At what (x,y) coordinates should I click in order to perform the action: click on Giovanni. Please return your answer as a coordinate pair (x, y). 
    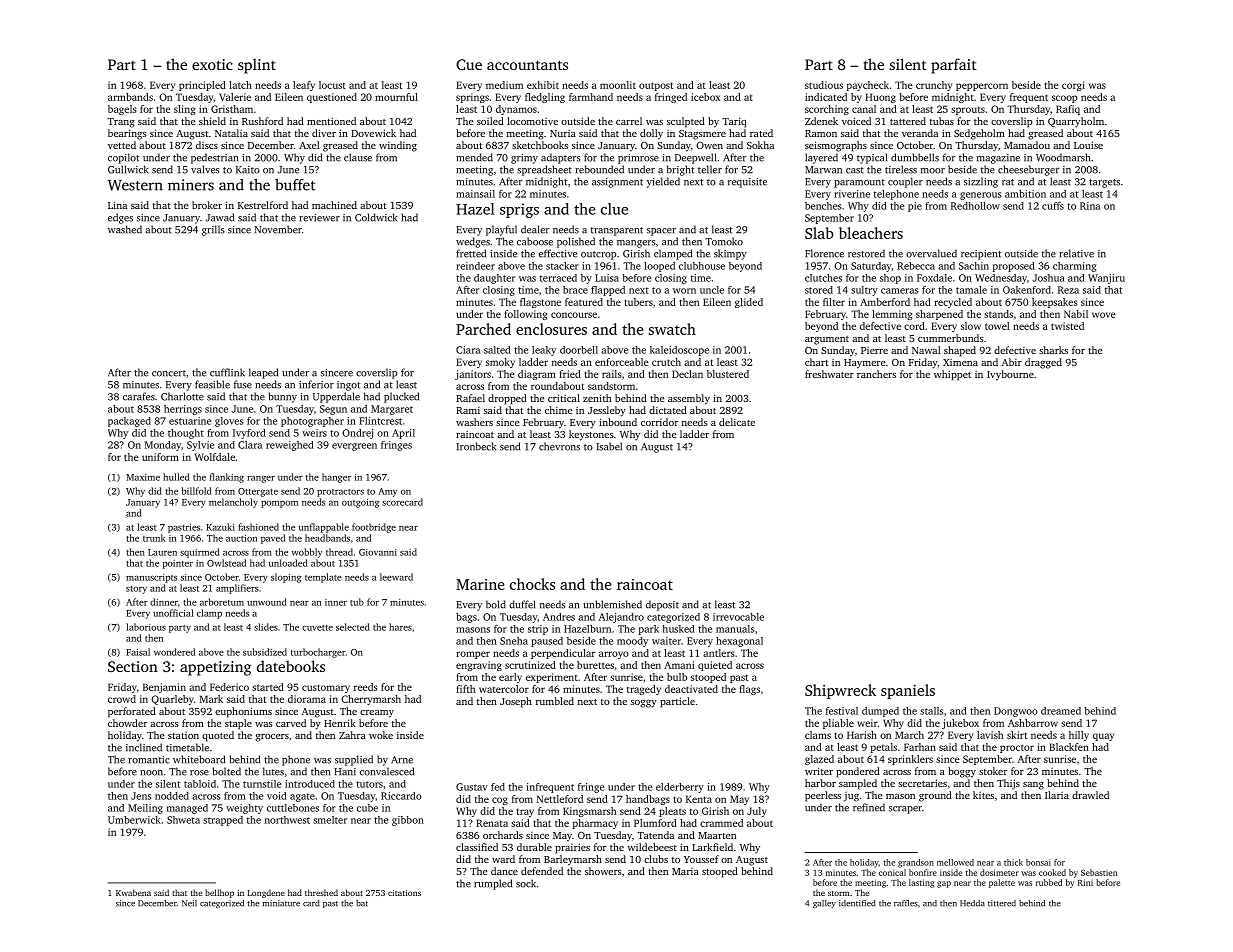
    Looking at the image, I should click on (378, 552).
